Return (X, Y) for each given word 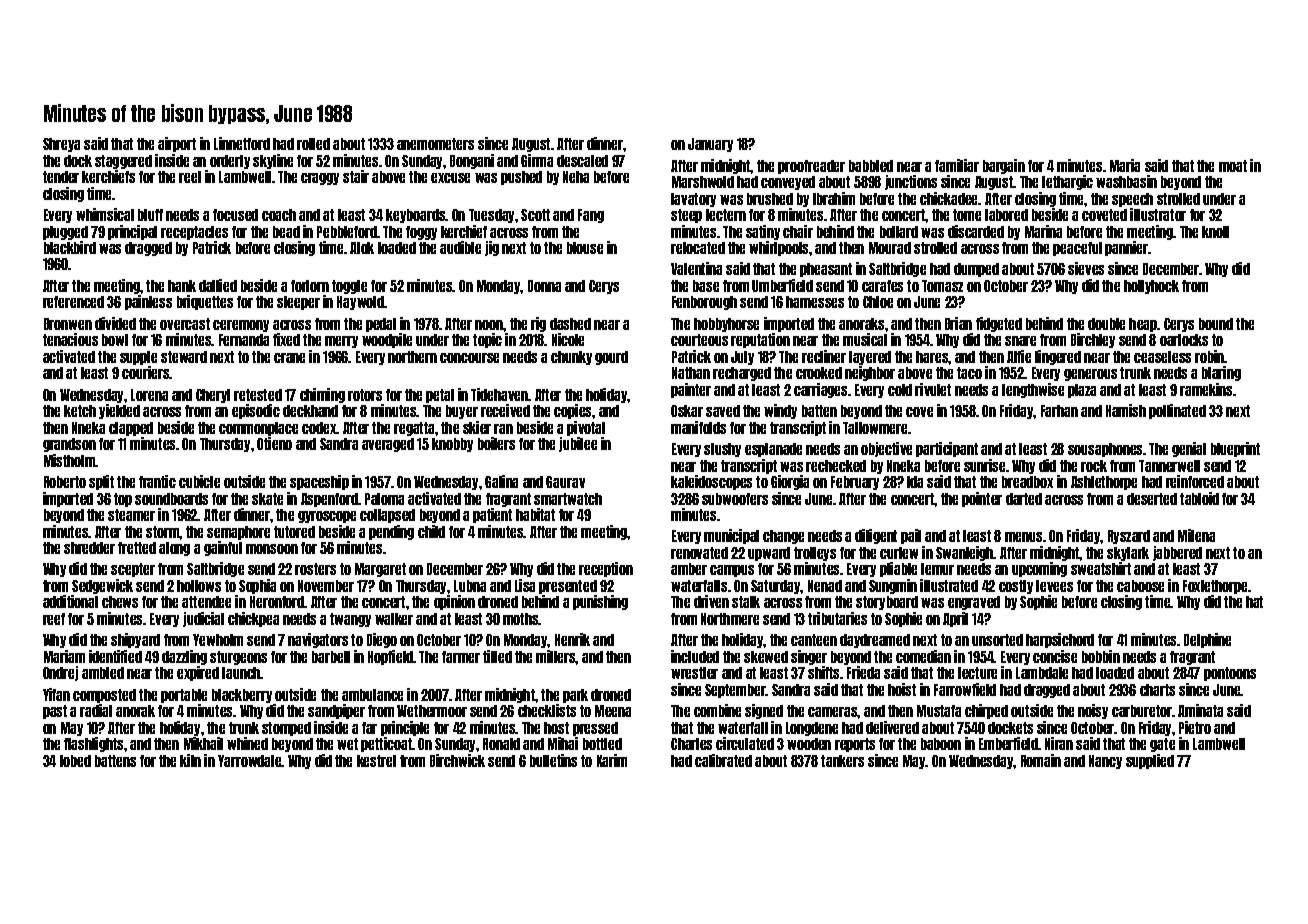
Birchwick (457, 760)
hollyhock (1151, 287)
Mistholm (70, 460)
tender (61, 177)
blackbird (70, 247)
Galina (501, 481)
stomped (286, 729)
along (174, 549)
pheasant (826, 270)
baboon (941, 744)
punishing (600, 602)
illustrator (1158, 214)
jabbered (1177, 553)
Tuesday (491, 216)
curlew (899, 553)
